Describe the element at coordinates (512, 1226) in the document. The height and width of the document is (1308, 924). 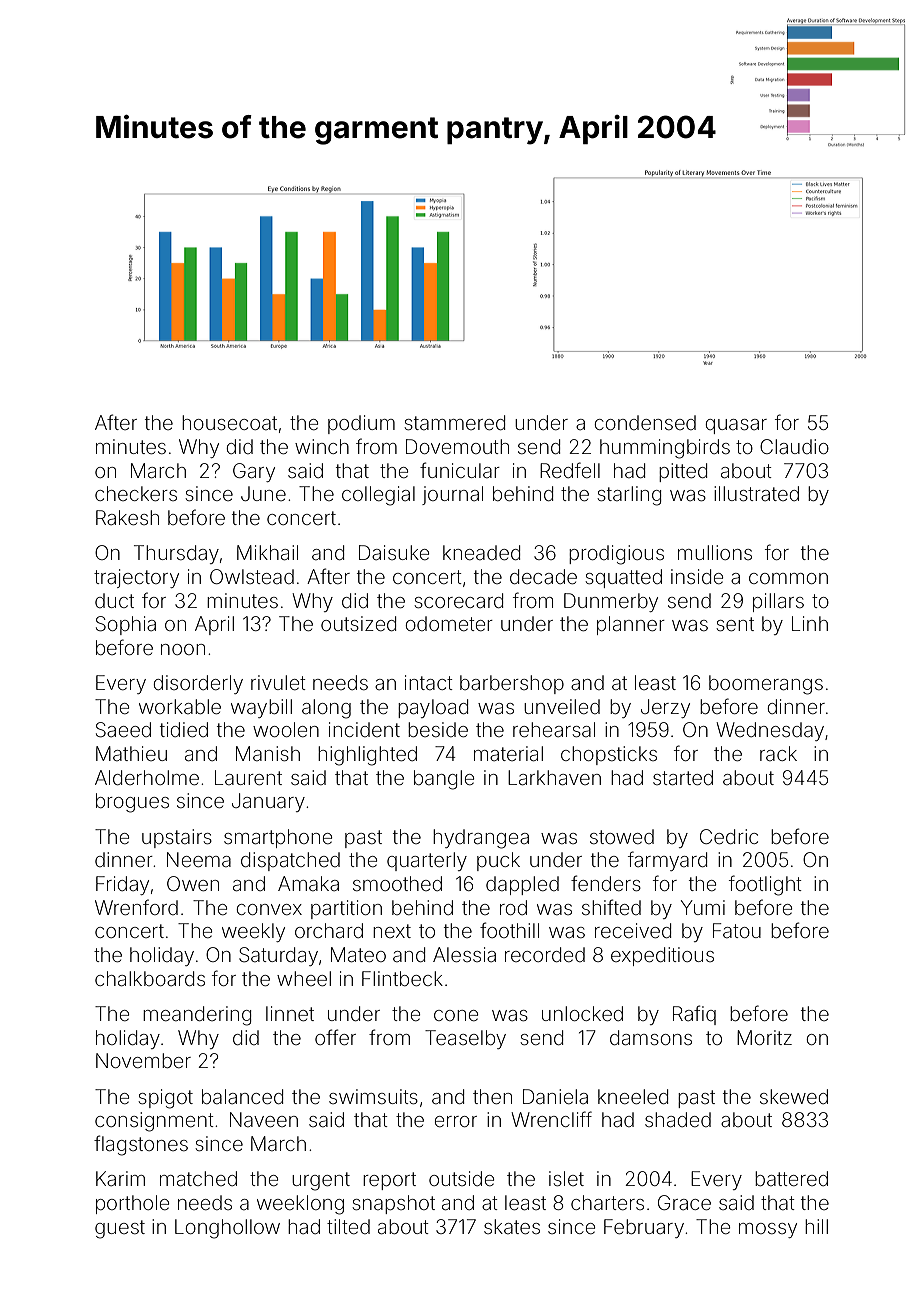
I see `skates` at that location.
